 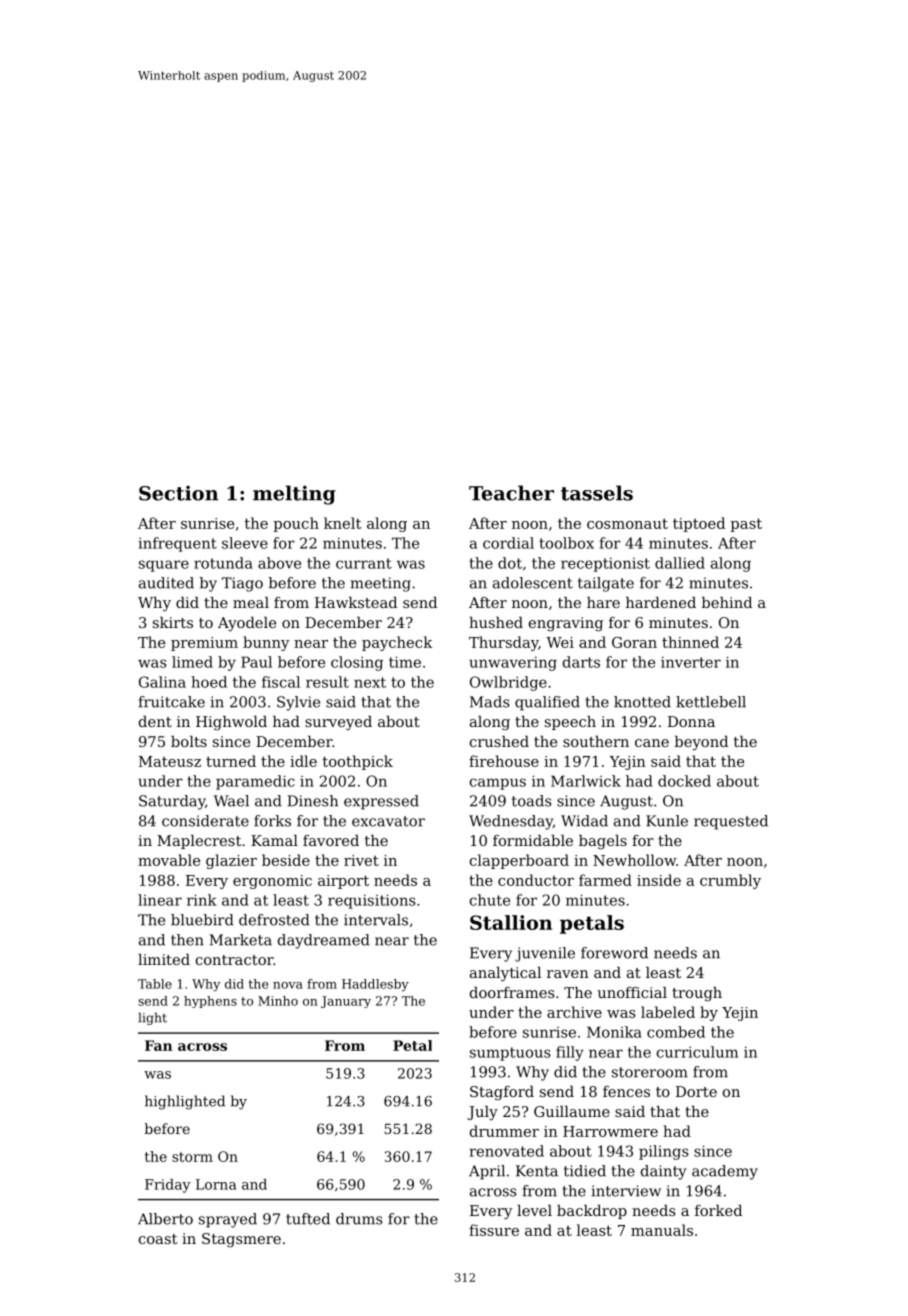 What do you see at coordinates (570, 1053) in the document?
I see `filly` at bounding box center [570, 1053].
